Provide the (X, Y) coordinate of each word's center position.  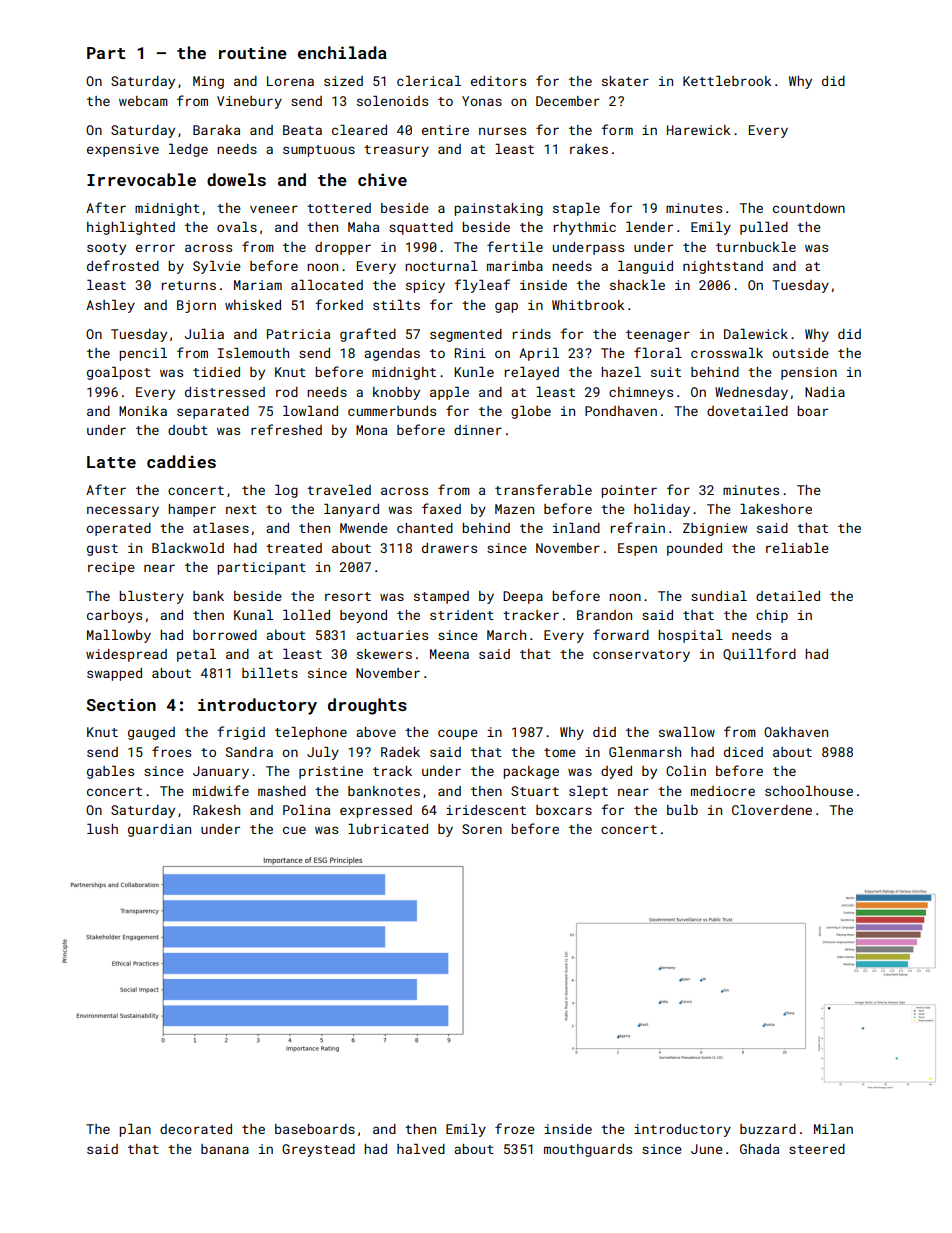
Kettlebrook (727, 81)
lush (102, 829)
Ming (208, 82)
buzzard (768, 1129)
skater (625, 81)
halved (421, 1149)
